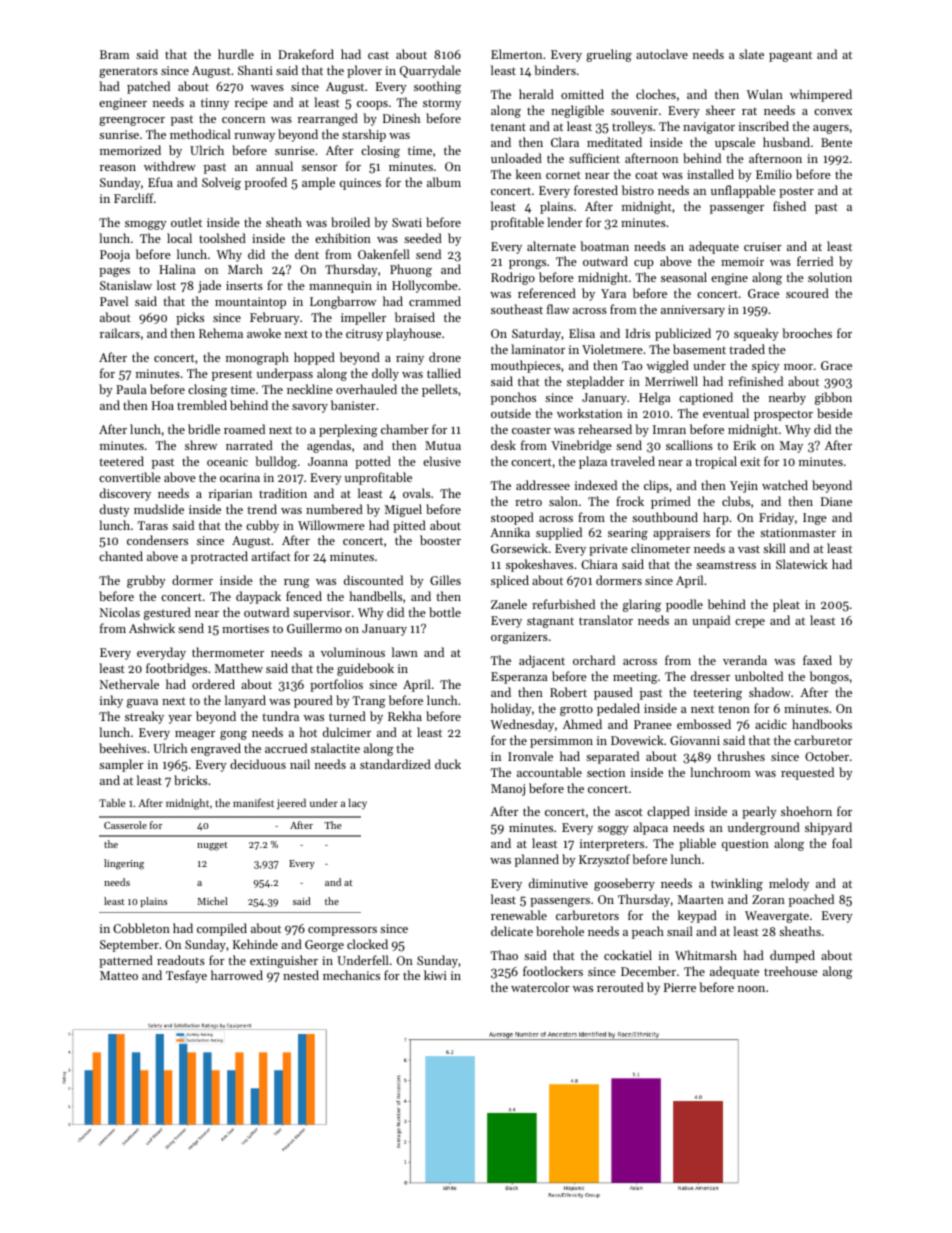 This screenshot has height=1233, width=952. Describe the element at coordinates (244, 429) in the screenshot. I see `roamed` at that location.
